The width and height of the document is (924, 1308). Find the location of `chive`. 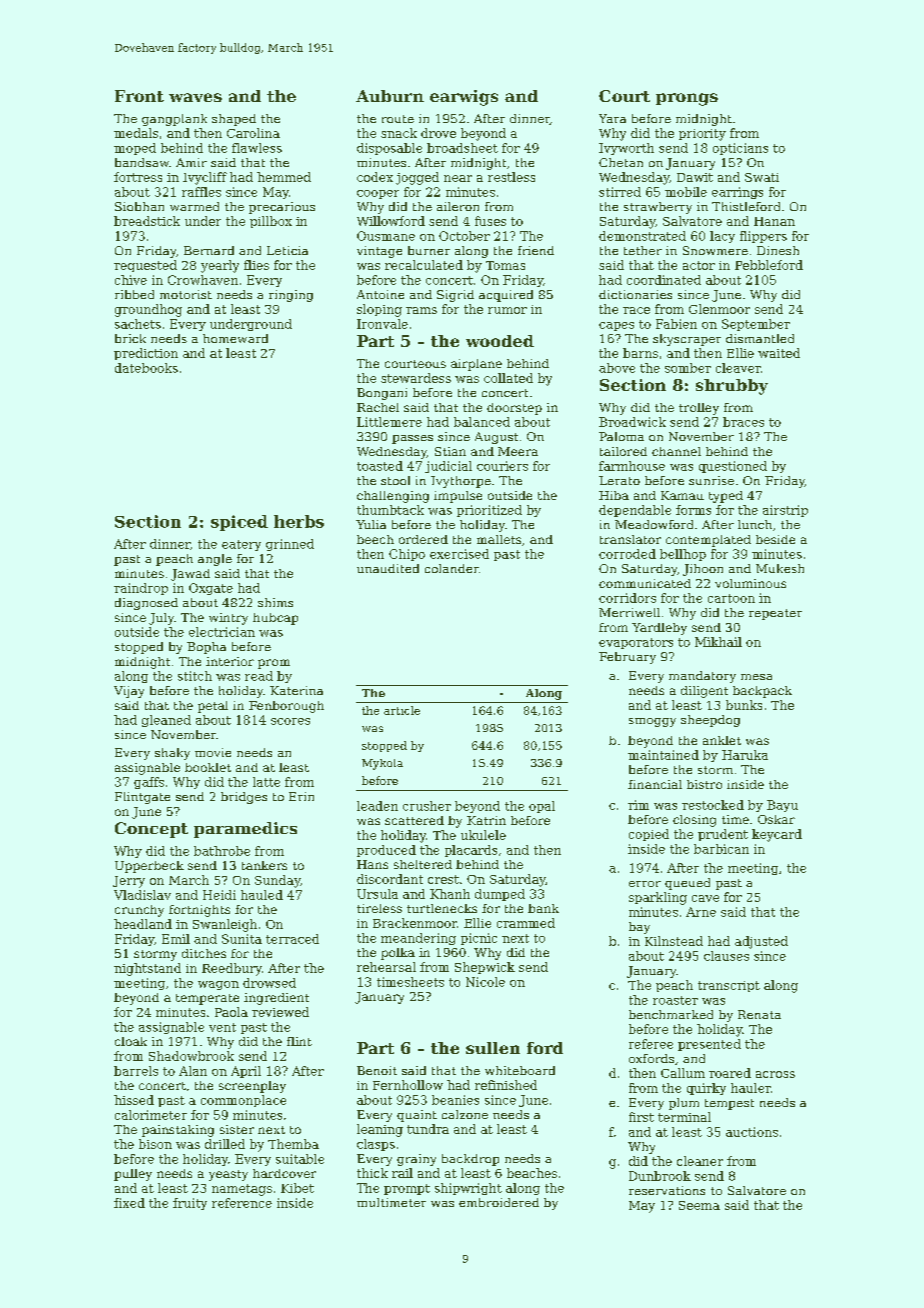

chive is located at coordinates (131, 280).
